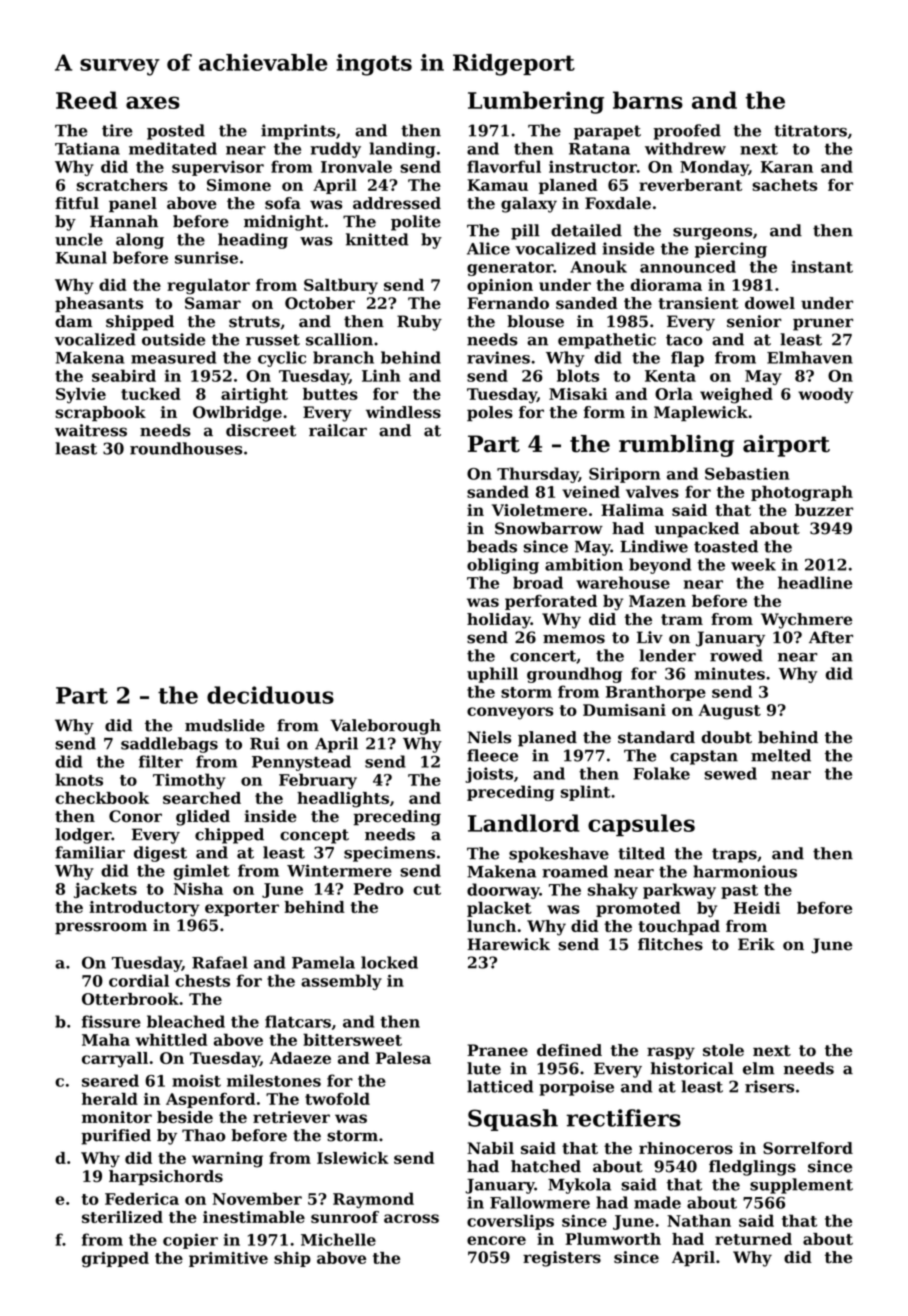 The height and width of the image is (1316, 908). Describe the element at coordinates (562, 1259) in the image. I see `registers` at that location.
